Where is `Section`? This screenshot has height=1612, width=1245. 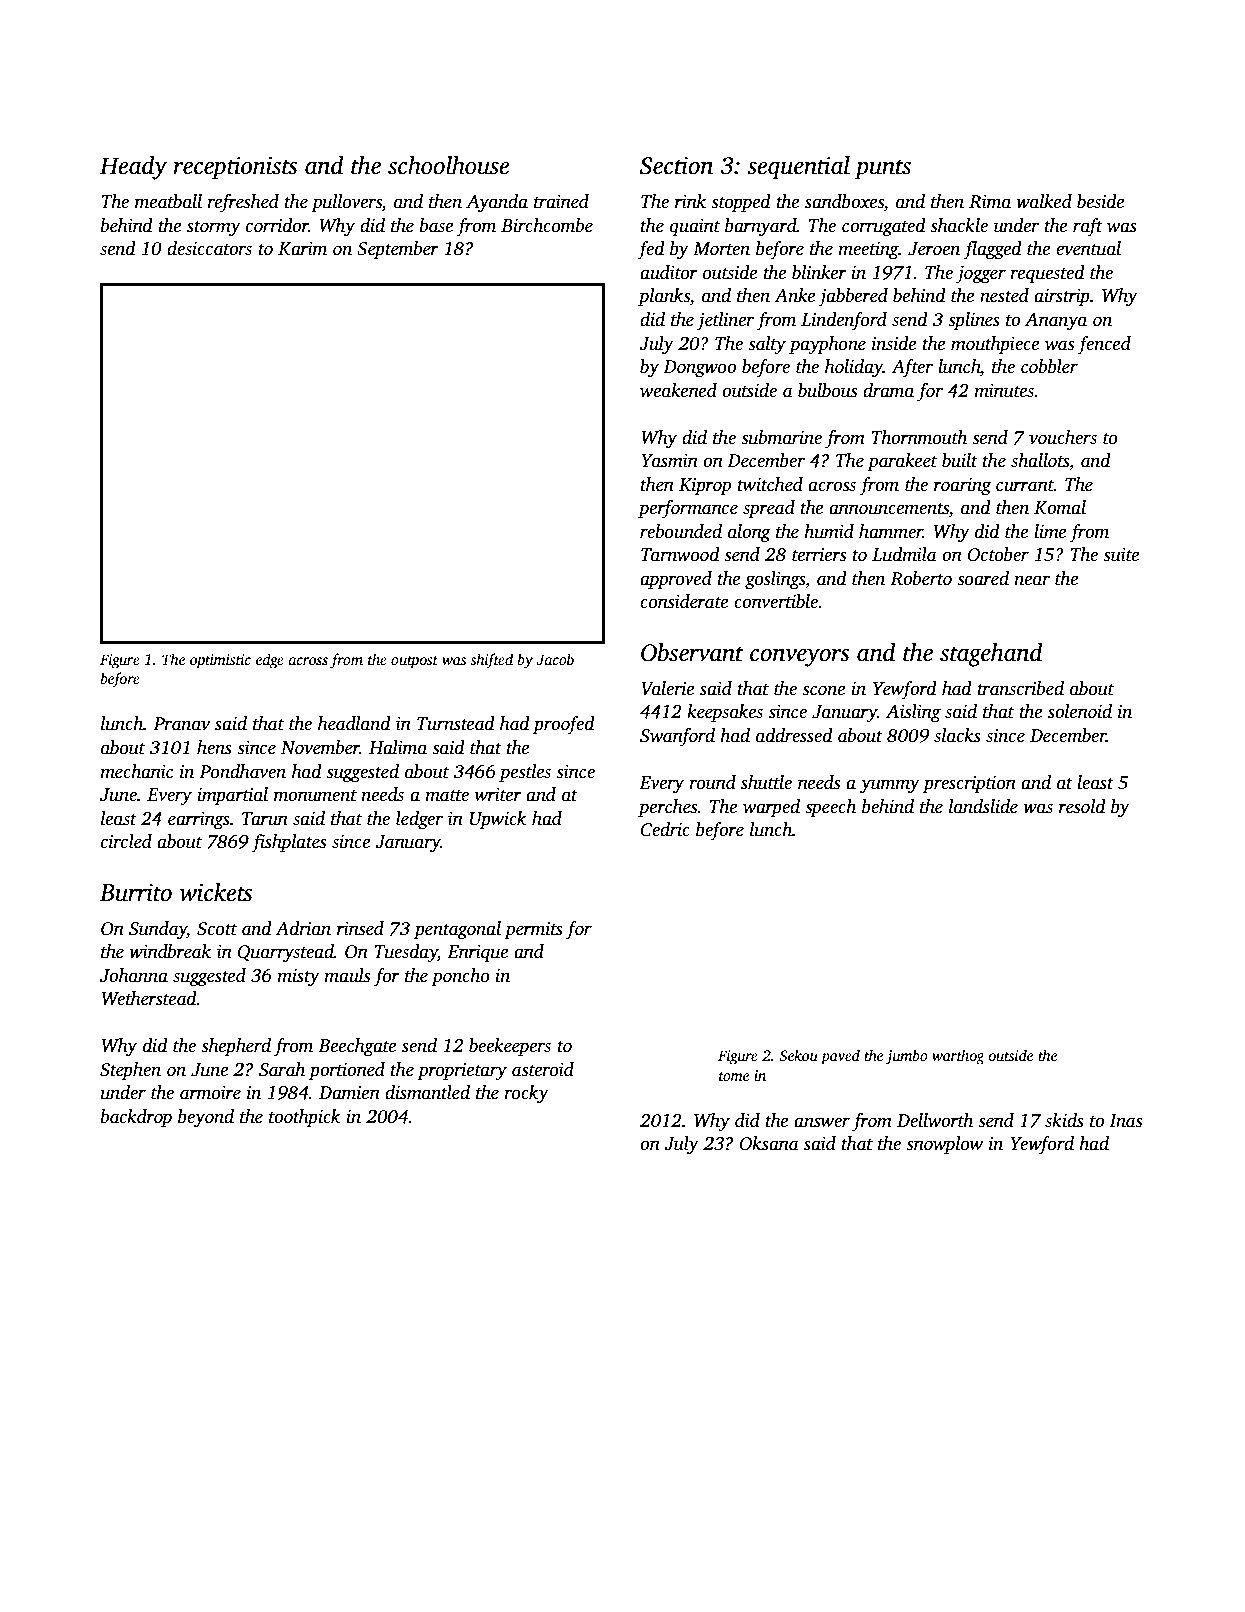 Section is located at coordinates (676, 166).
